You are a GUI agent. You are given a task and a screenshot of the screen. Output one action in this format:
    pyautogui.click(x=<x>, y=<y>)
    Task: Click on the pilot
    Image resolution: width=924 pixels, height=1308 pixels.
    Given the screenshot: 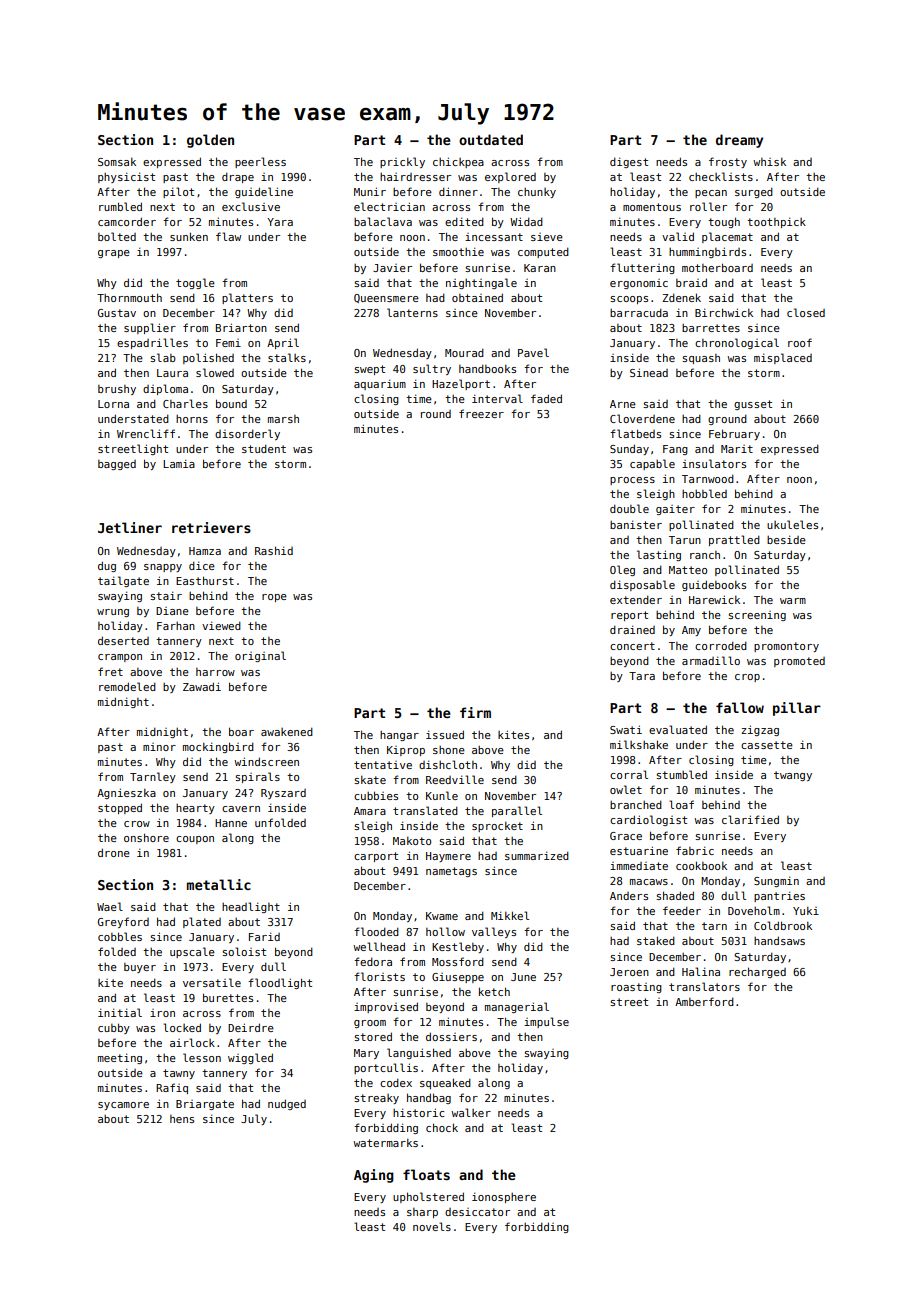 What is the action you would take?
    pyautogui.click(x=178, y=192)
